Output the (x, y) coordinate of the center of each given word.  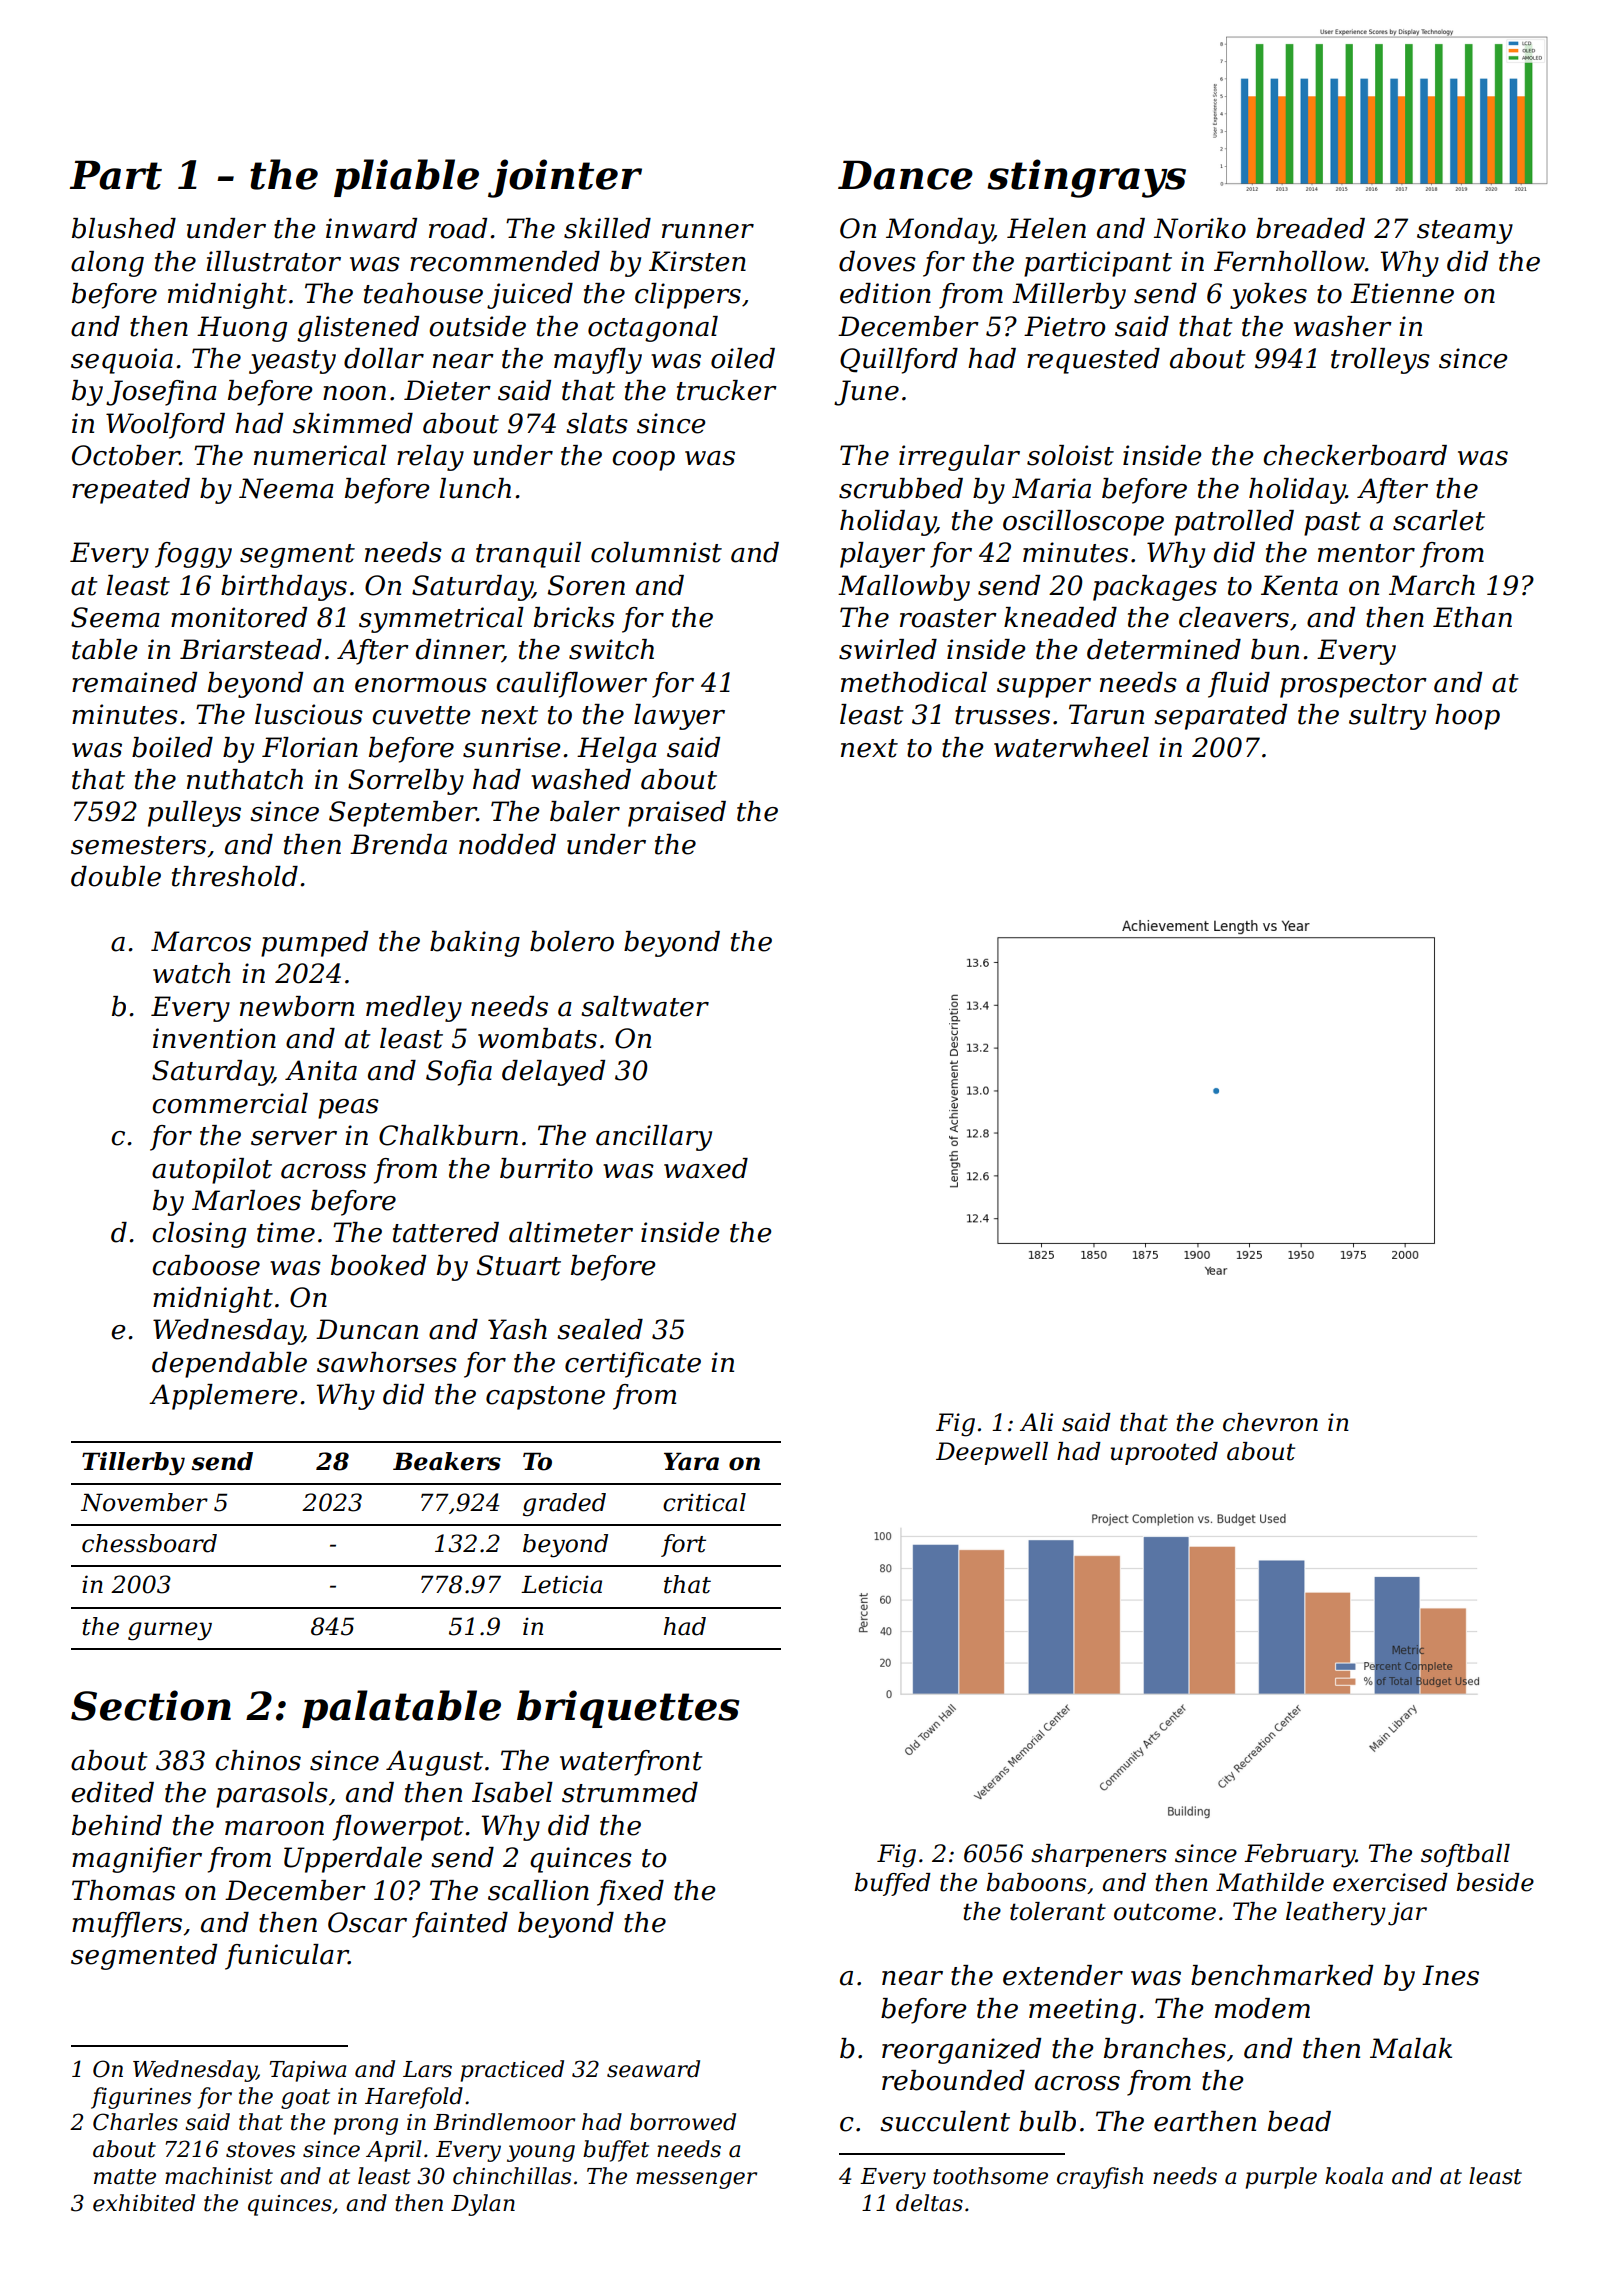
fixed (630, 1893)
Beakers (447, 1461)
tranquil (528, 555)
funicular (287, 1957)
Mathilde (1270, 1882)
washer (1343, 326)
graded (564, 1504)
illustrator (273, 261)
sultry (1387, 717)
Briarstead (251, 649)
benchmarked (1282, 1975)
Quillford (899, 361)
